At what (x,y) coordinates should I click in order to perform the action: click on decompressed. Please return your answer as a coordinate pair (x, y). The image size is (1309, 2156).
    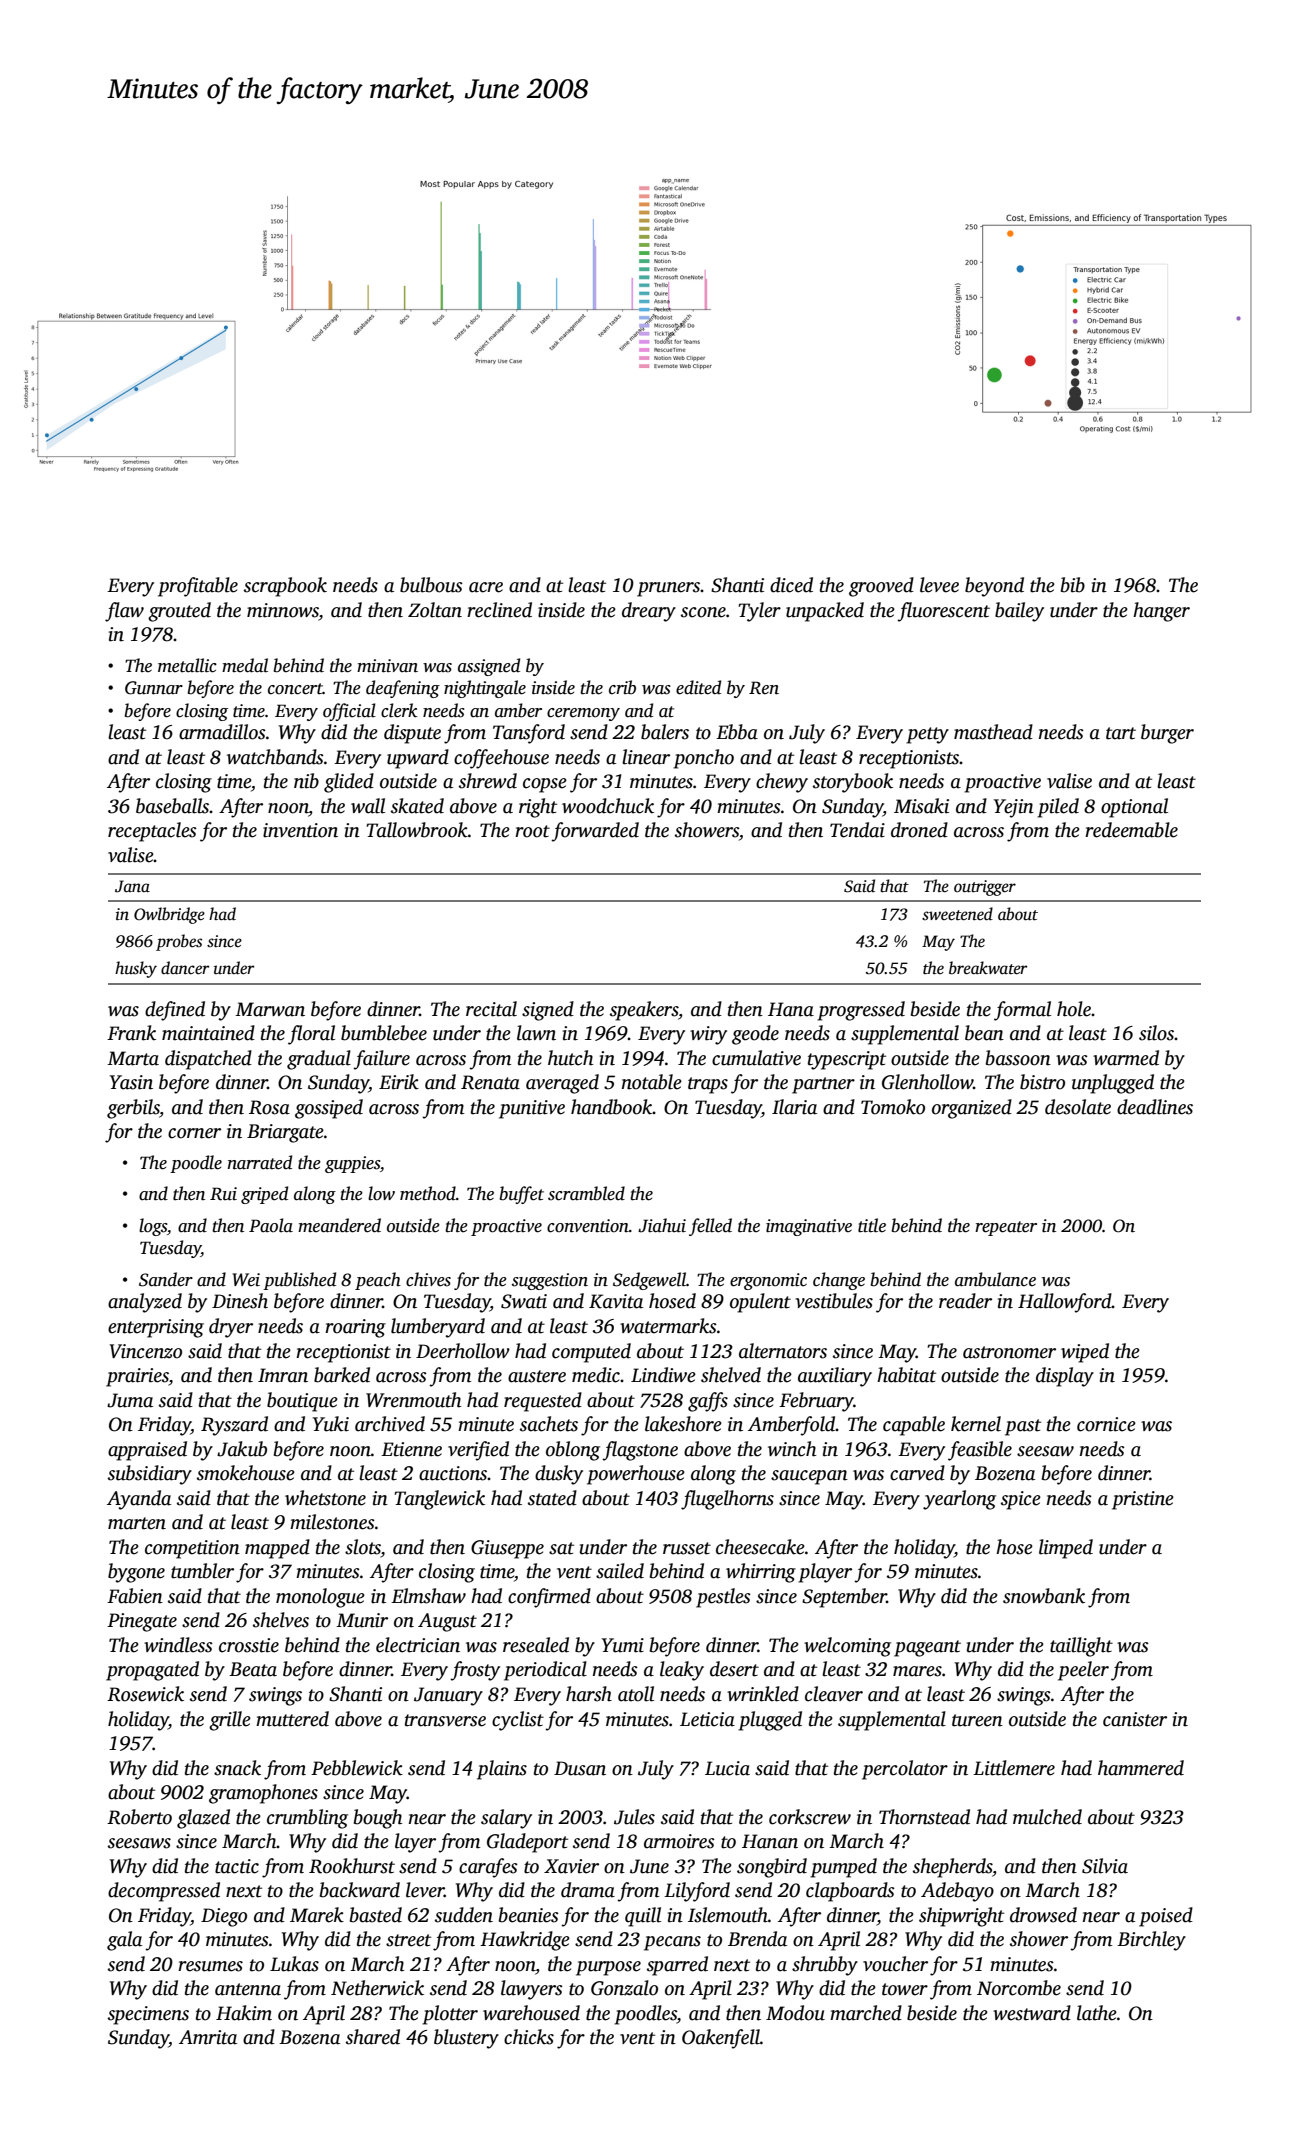
    Looking at the image, I should click on (164, 1892).
